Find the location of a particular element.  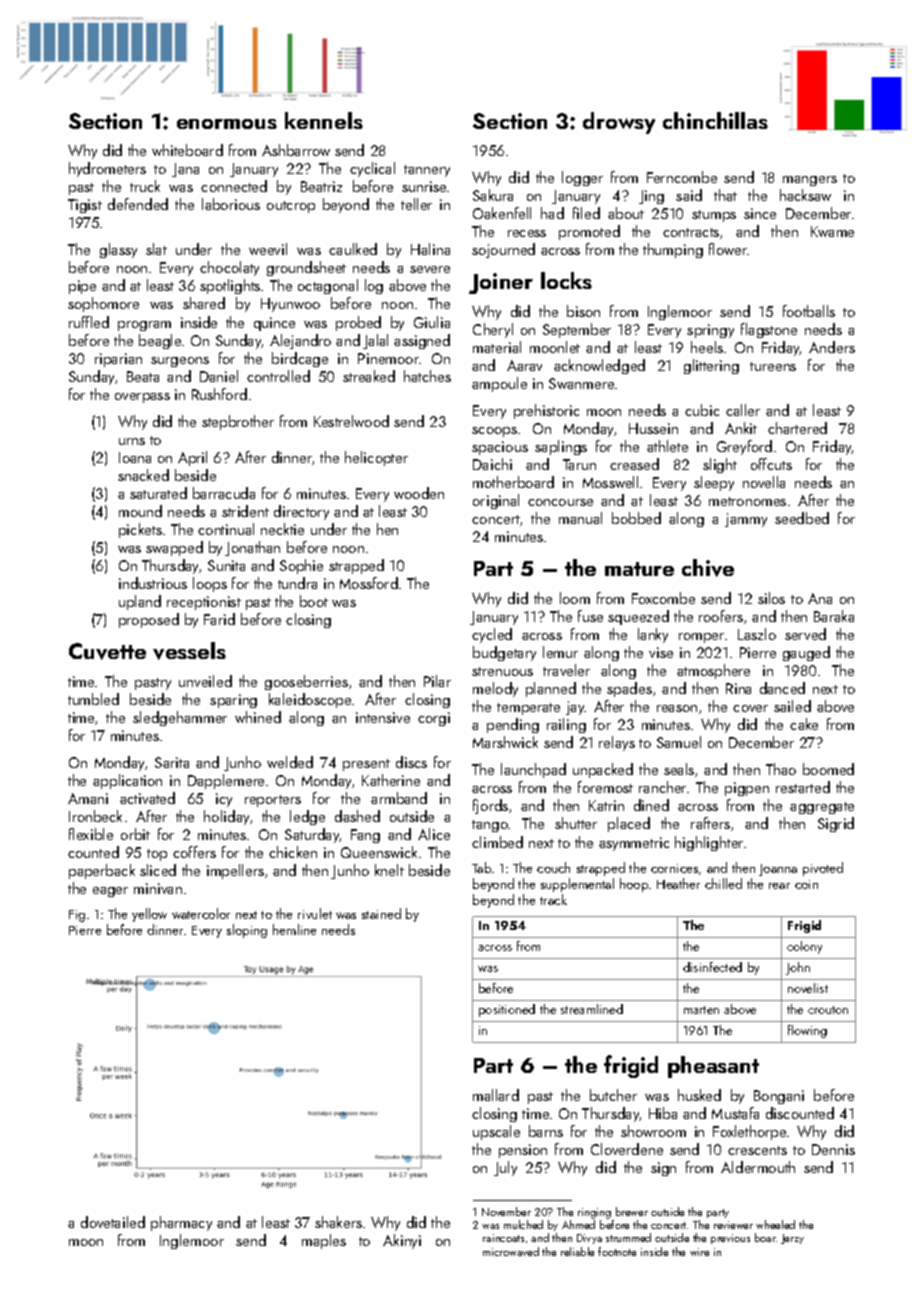

enormous is located at coordinates (227, 124).
